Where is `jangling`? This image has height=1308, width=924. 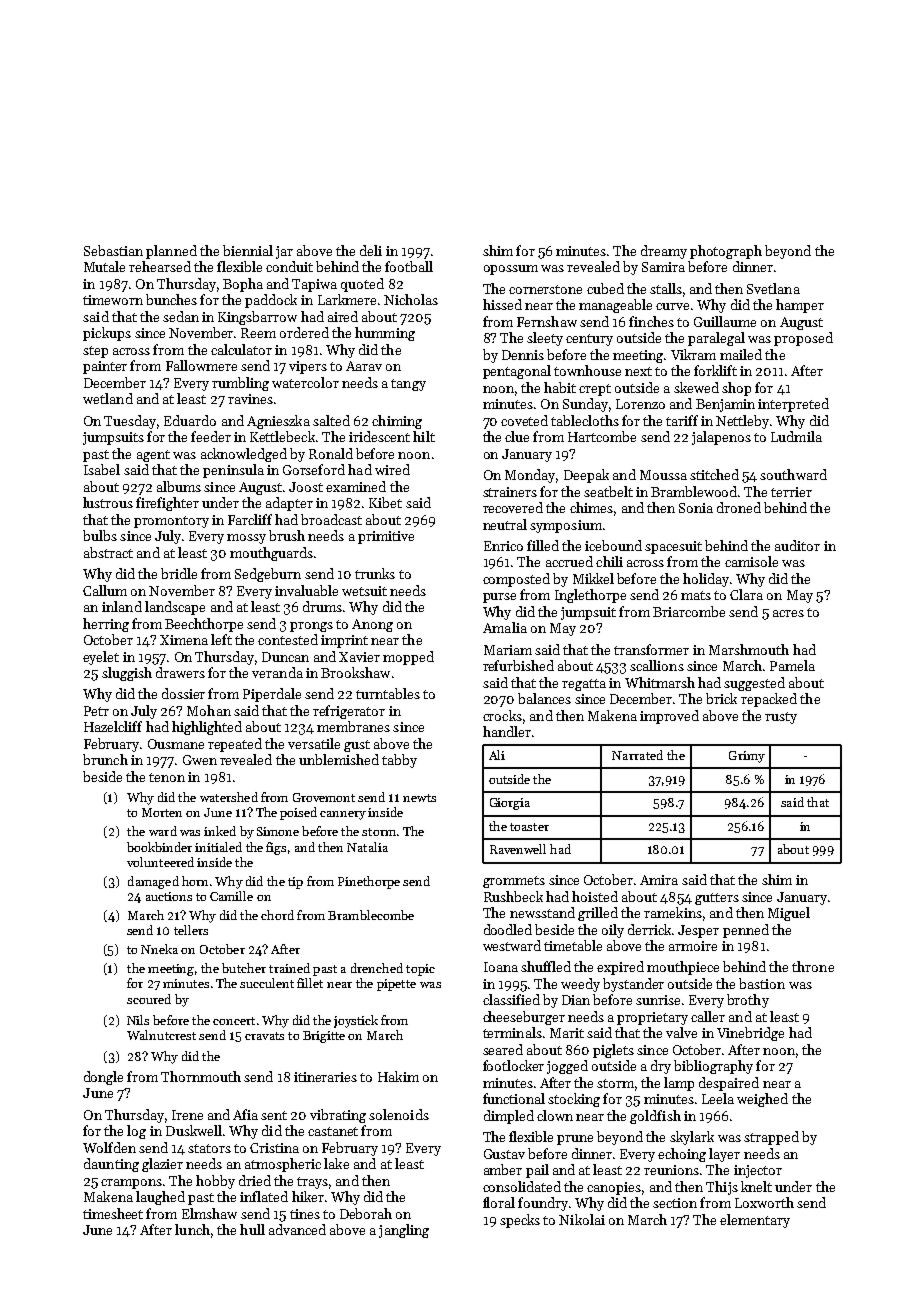 jangling is located at coordinates (404, 1231).
